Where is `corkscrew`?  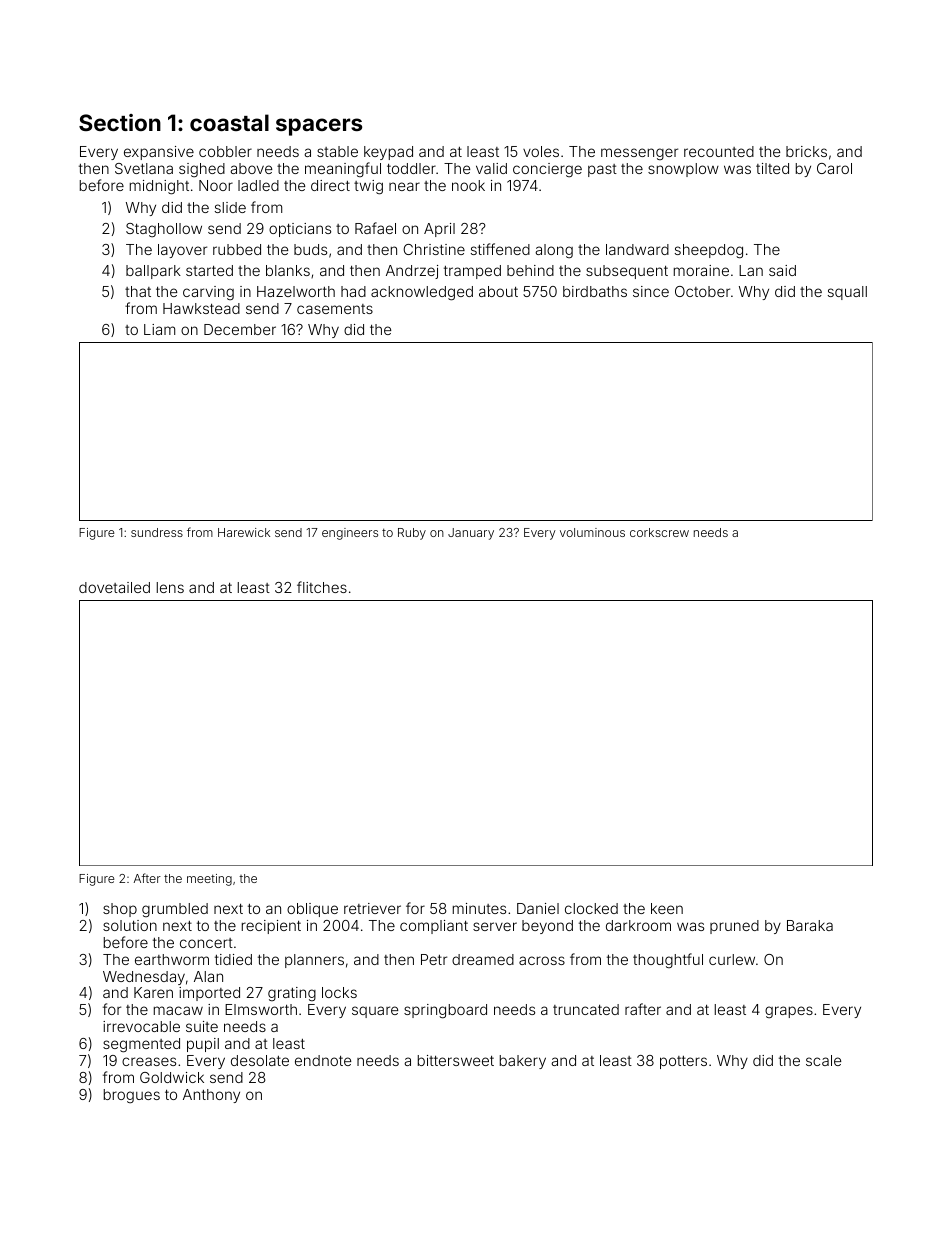 corkscrew is located at coordinates (659, 532).
